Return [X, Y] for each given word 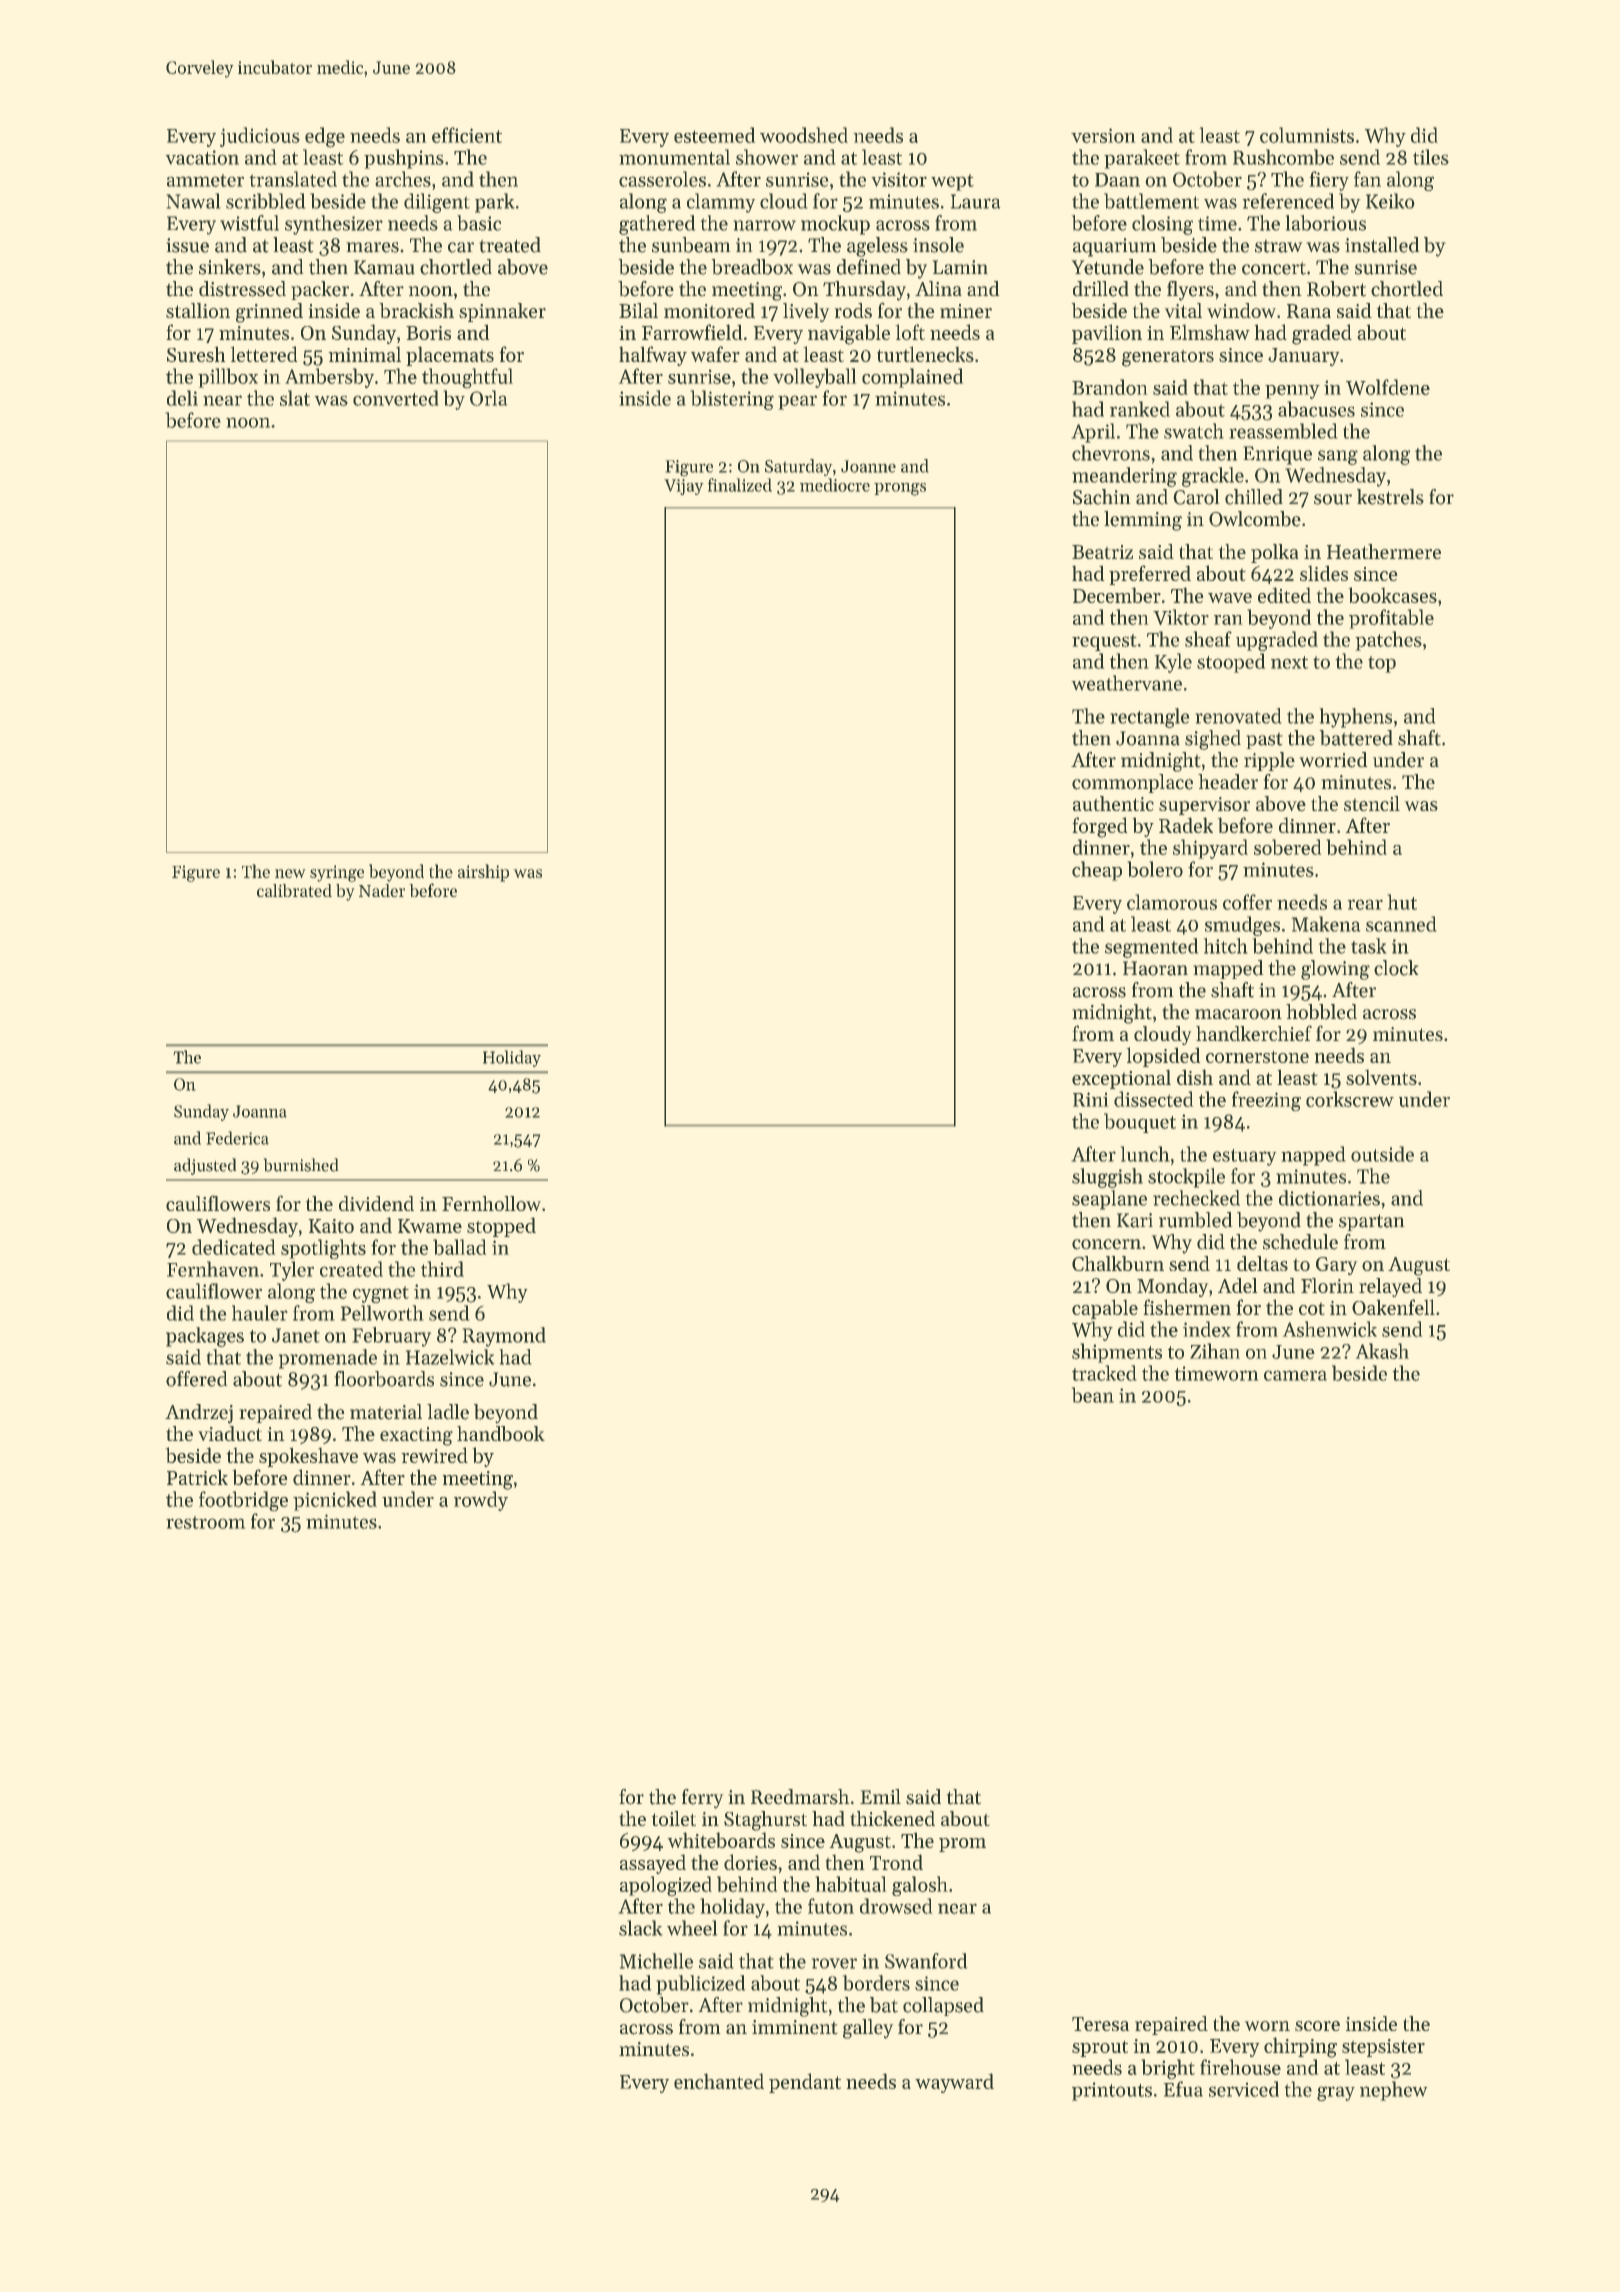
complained [912, 378]
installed [1382, 245]
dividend [376, 1203]
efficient [467, 135]
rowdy [481, 1501]
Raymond [504, 1337]
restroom [205, 1522]
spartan [1371, 1222]
